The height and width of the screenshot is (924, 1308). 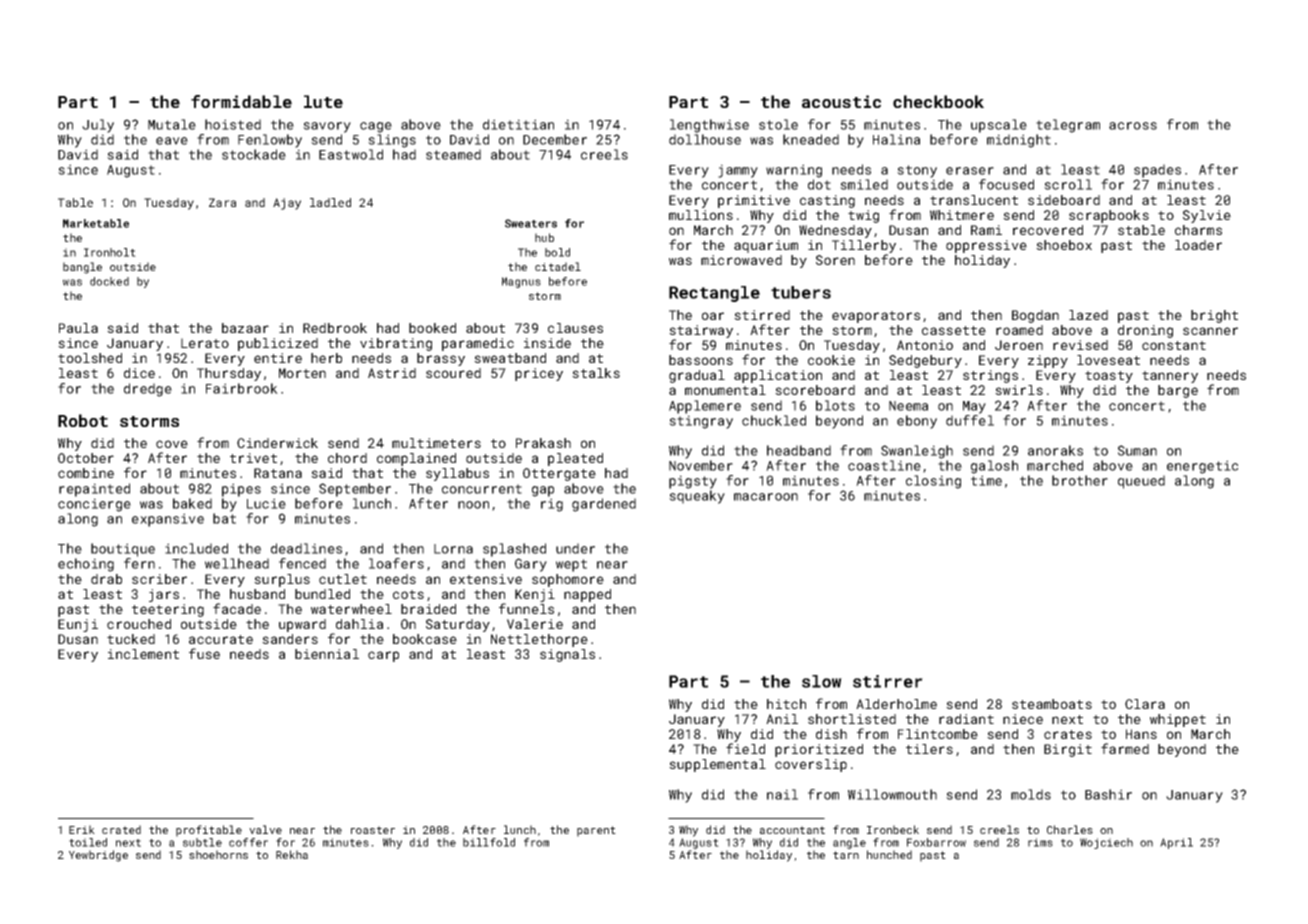 I want to click on formidable, so click(x=241, y=101).
